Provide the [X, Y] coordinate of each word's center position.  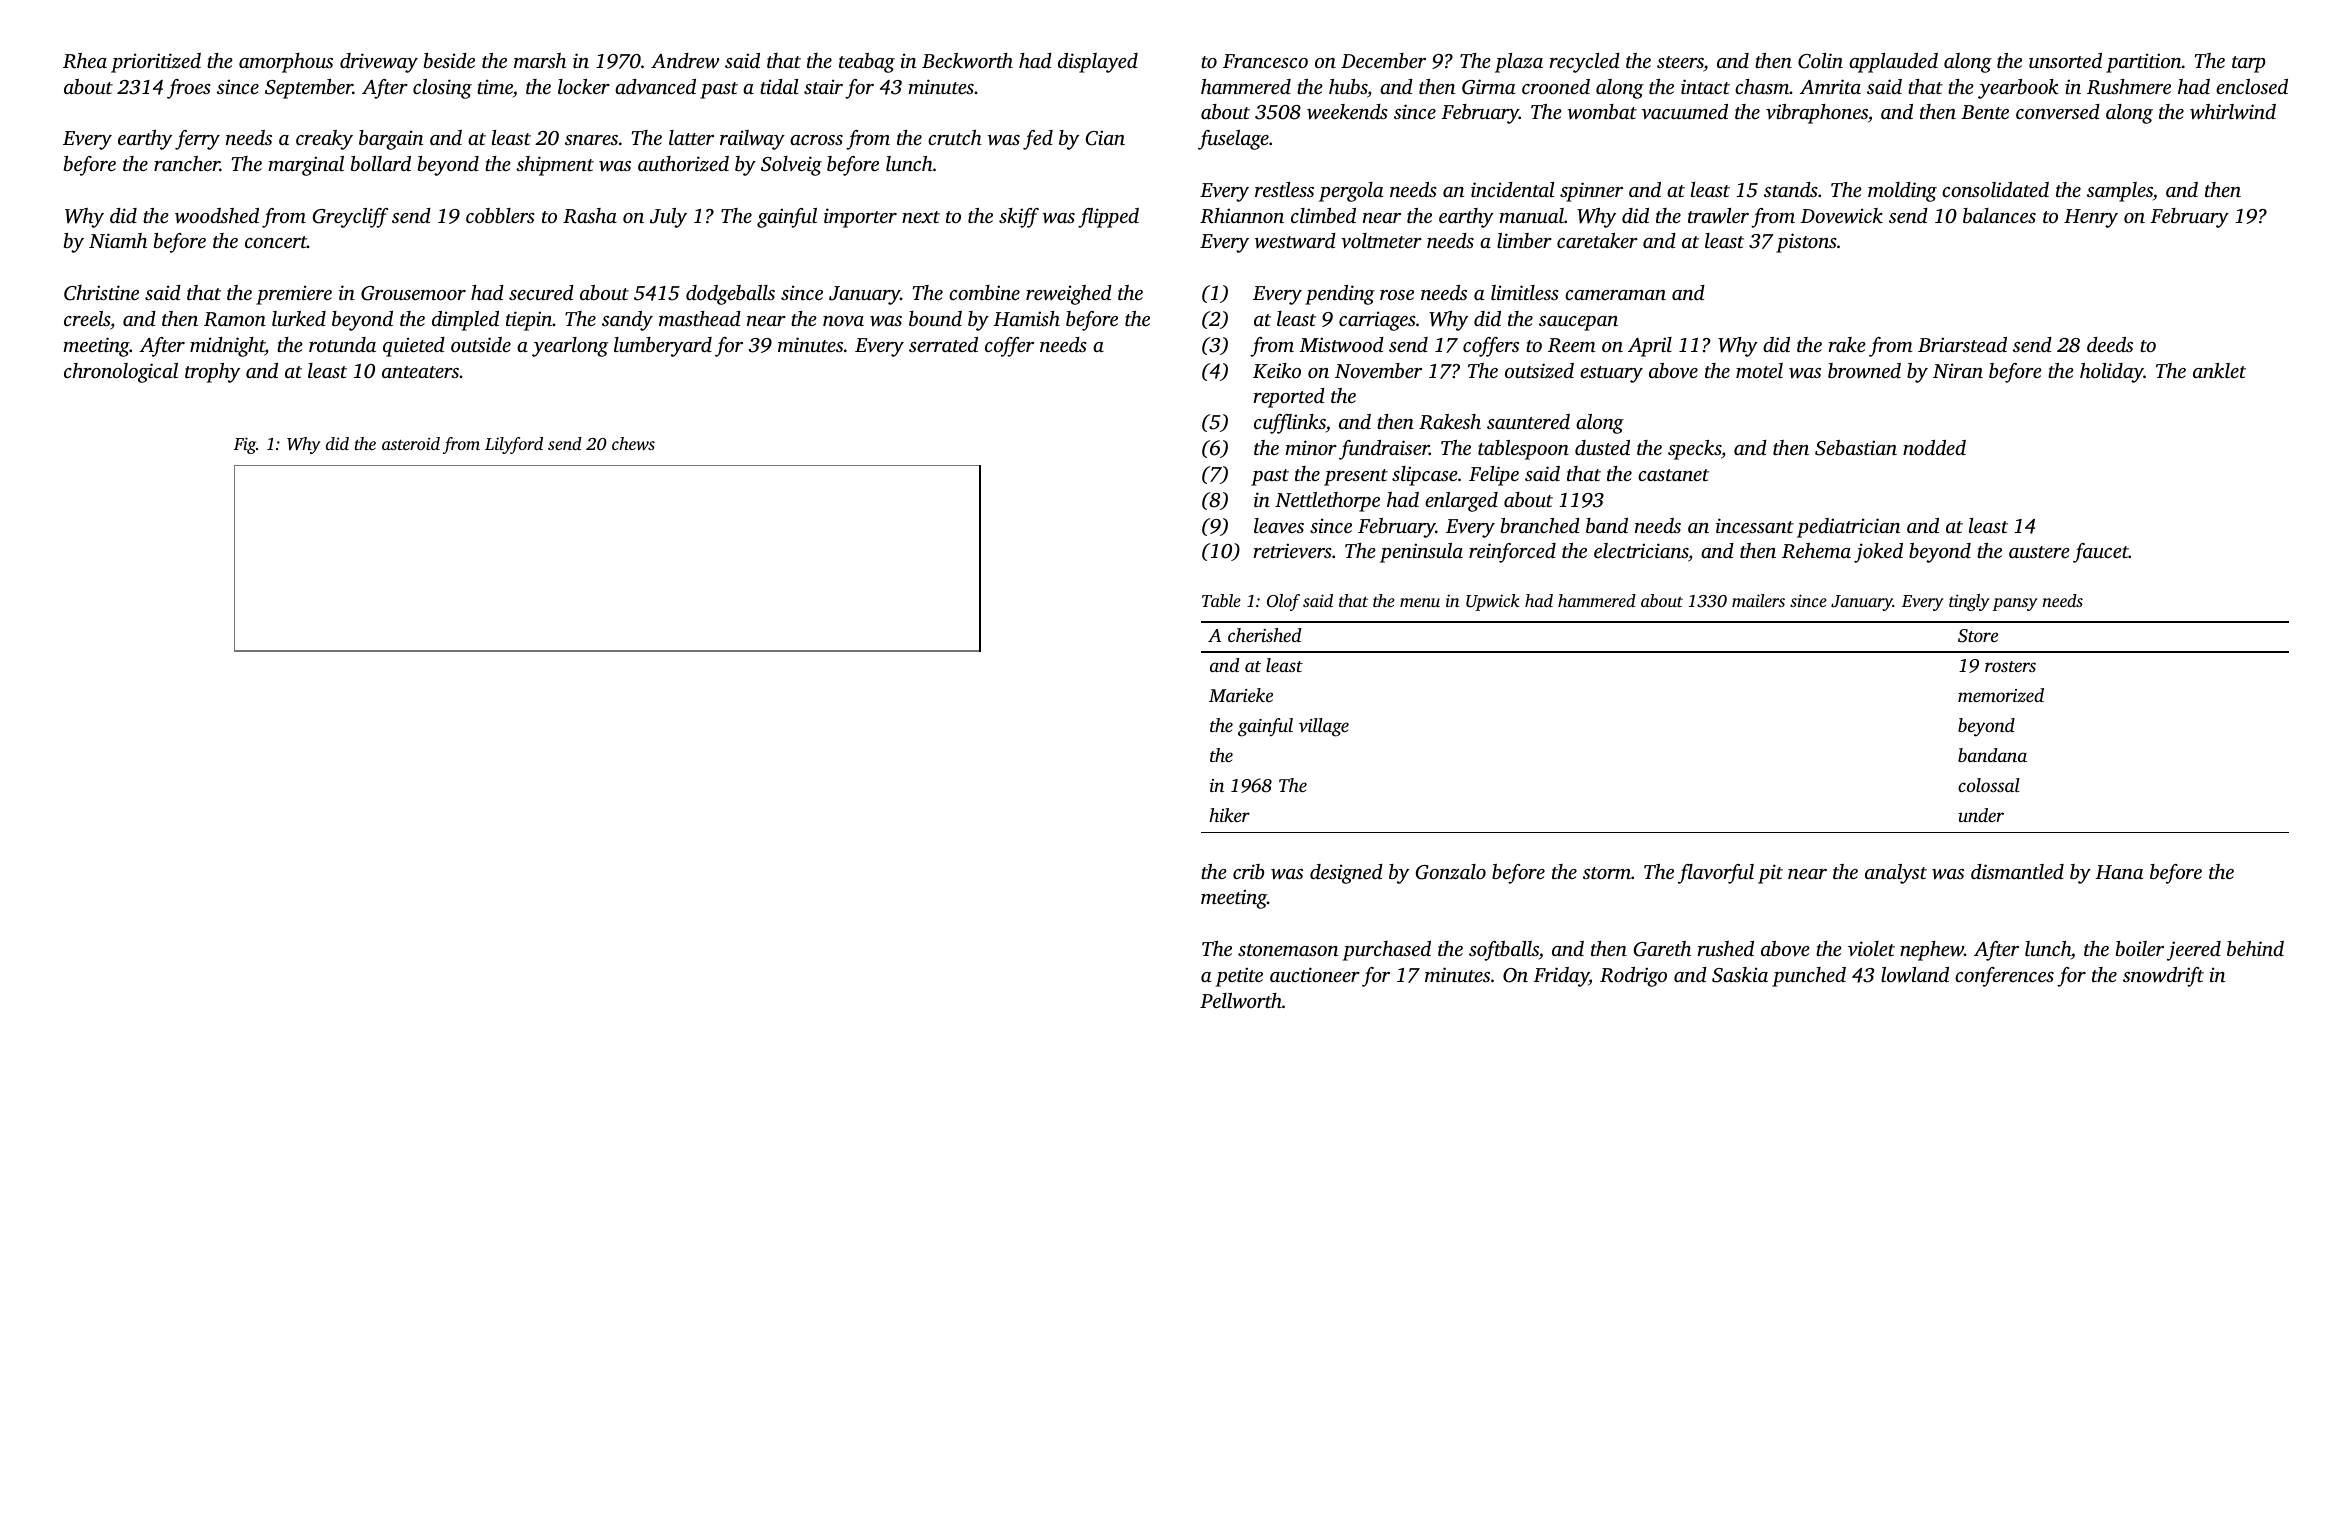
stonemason [1288, 950]
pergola [1351, 192]
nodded [1934, 447]
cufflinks [1290, 424]
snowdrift [2163, 977]
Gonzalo [1451, 872]
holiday [2112, 373]
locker [584, 86]
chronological [121, 373]
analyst [1896, 874]
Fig [245, 445]
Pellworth [1241, 1000]
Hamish [1026, 318]
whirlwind [2233, 112]
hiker [1229, 815]
